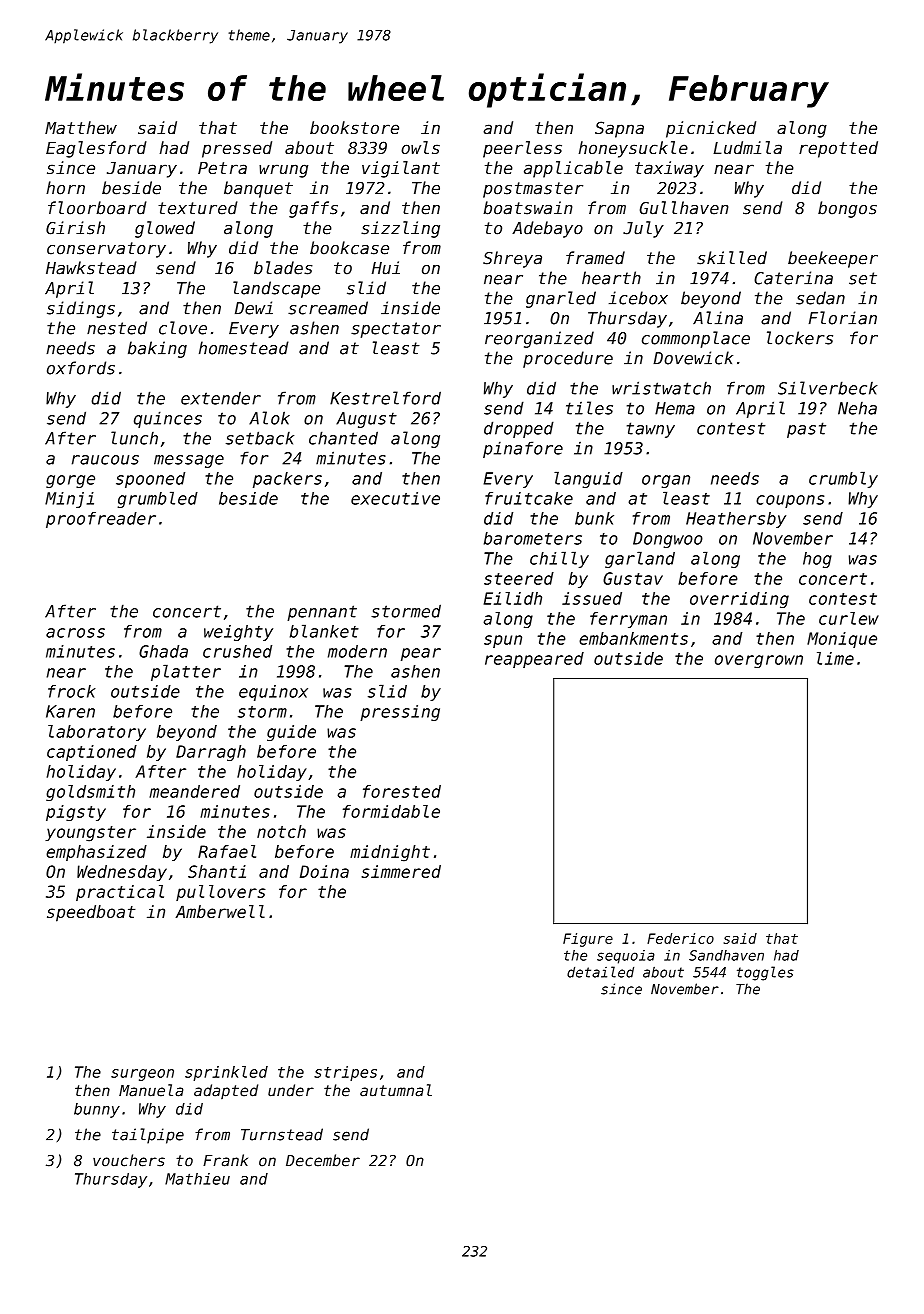 Image resolution: width=924 pixels, height=1314 pixels. Describe the element at coordinates (693, 358) in the page. I see `Dovewick` at that location.
